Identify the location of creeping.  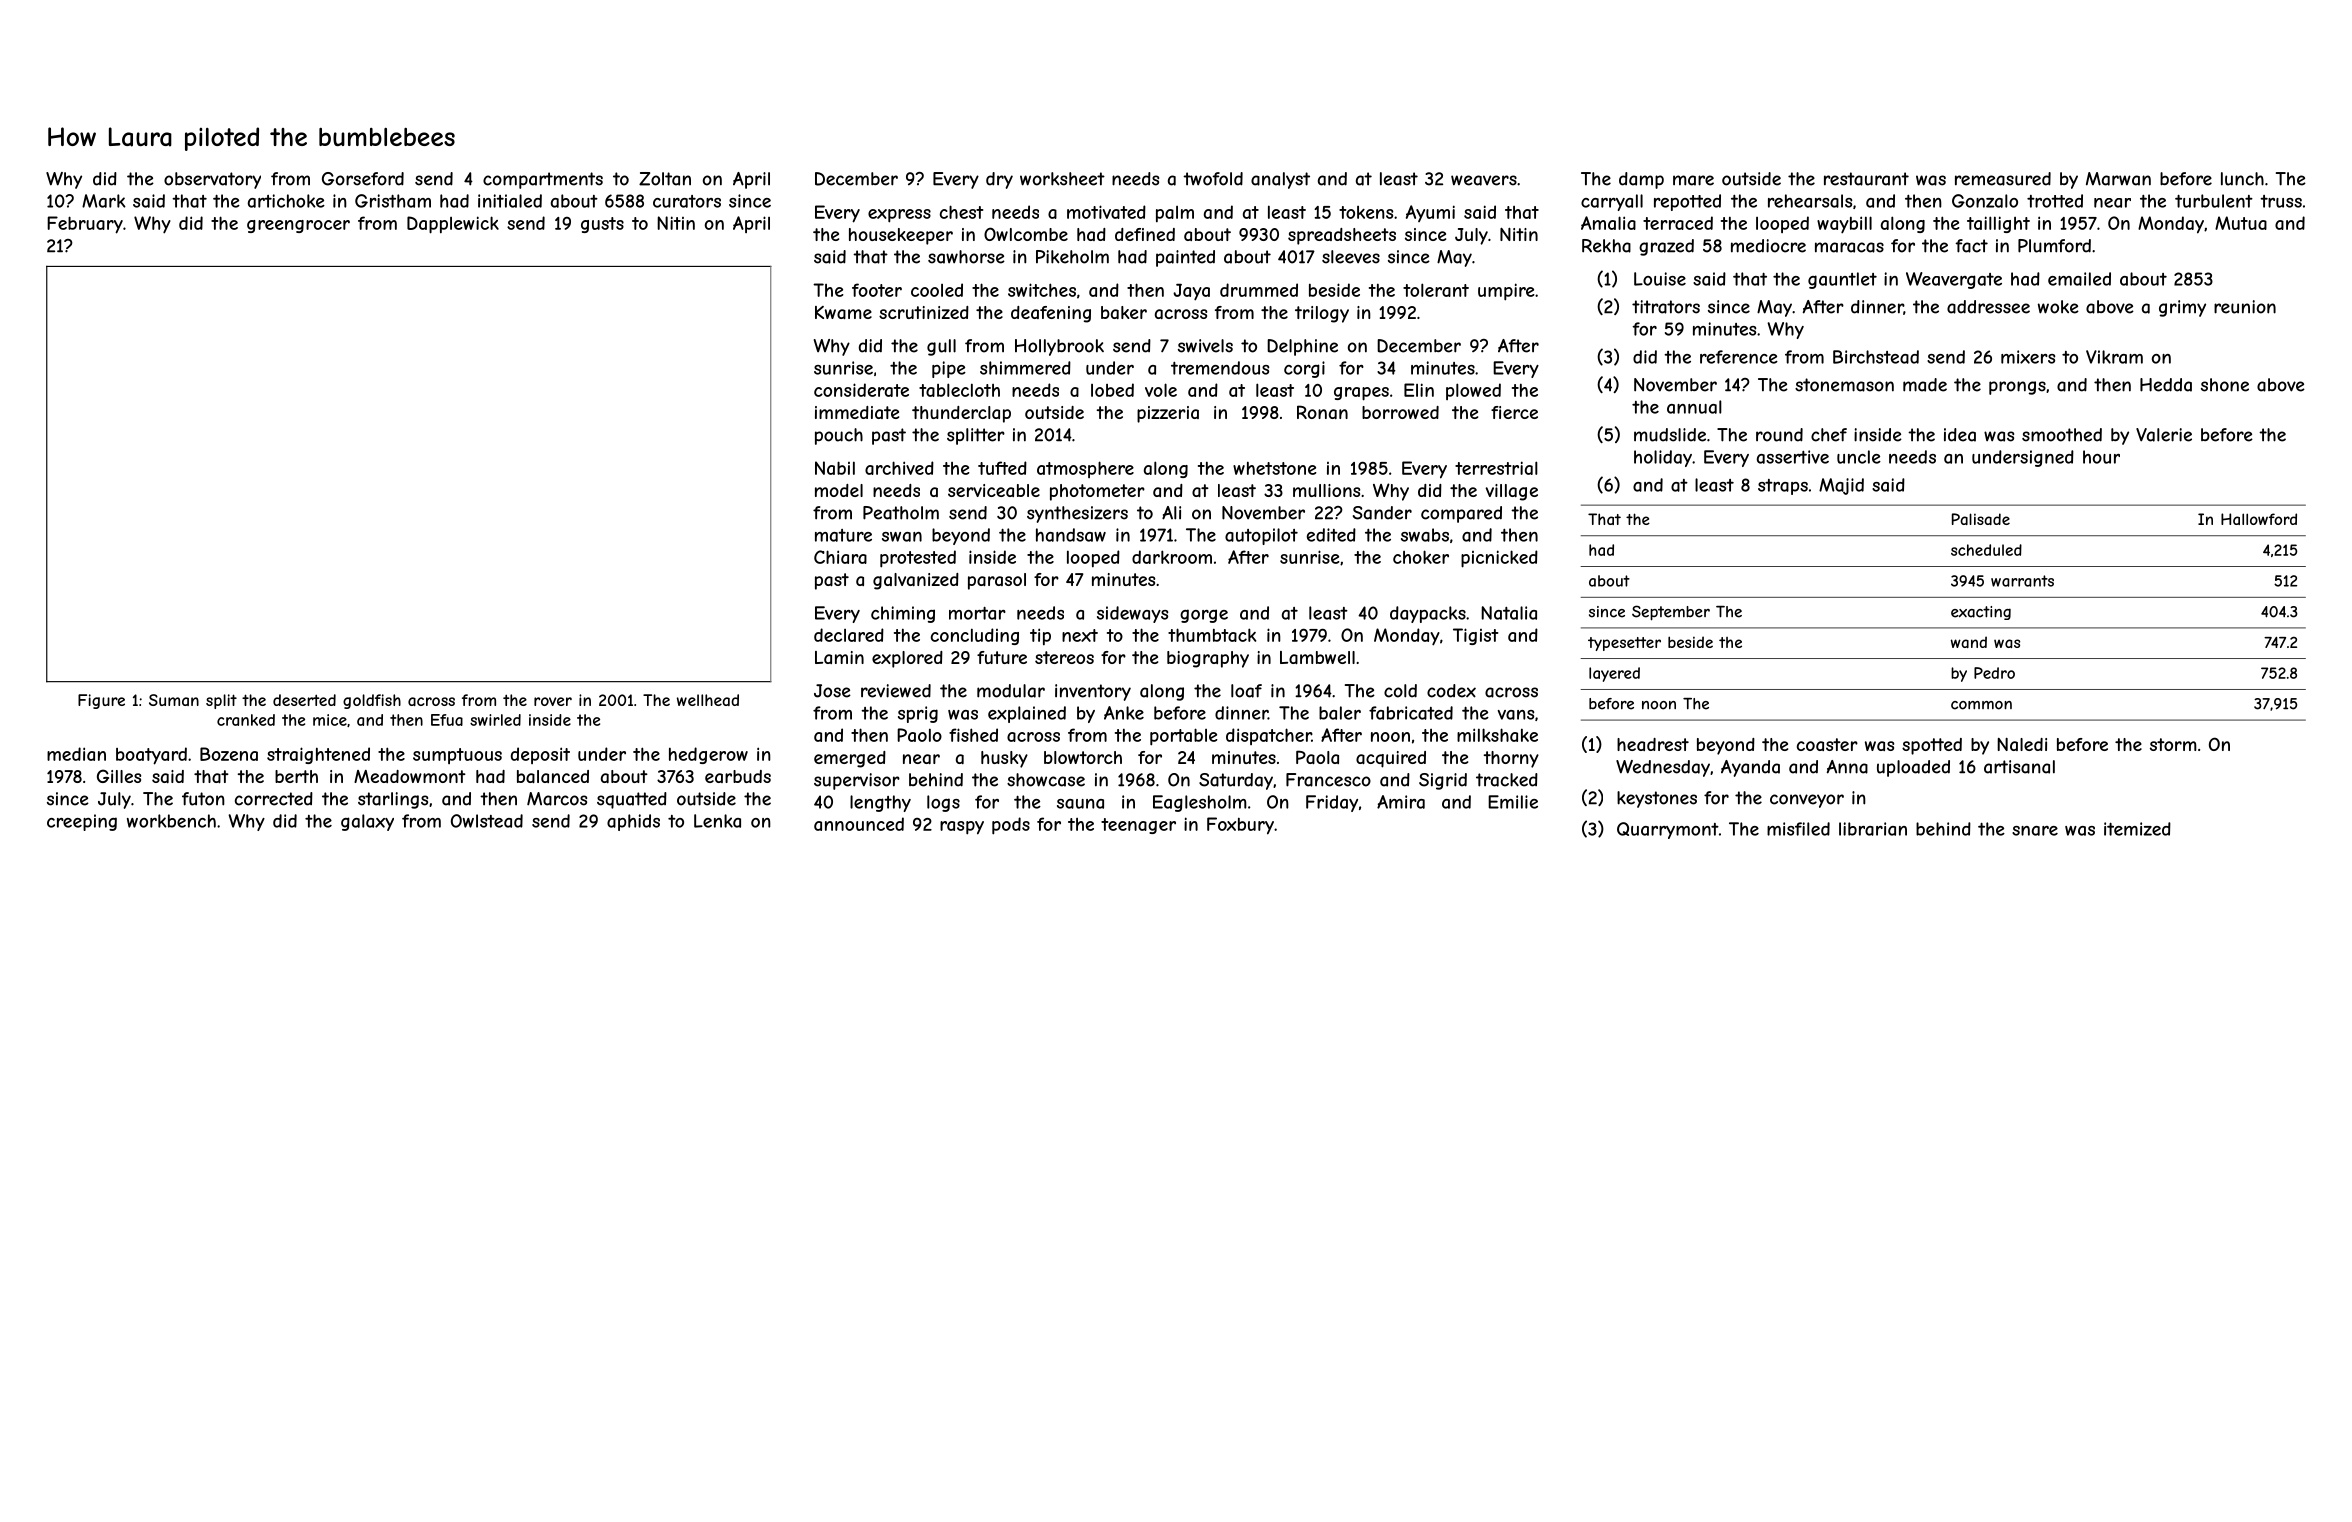
(82, 822).
